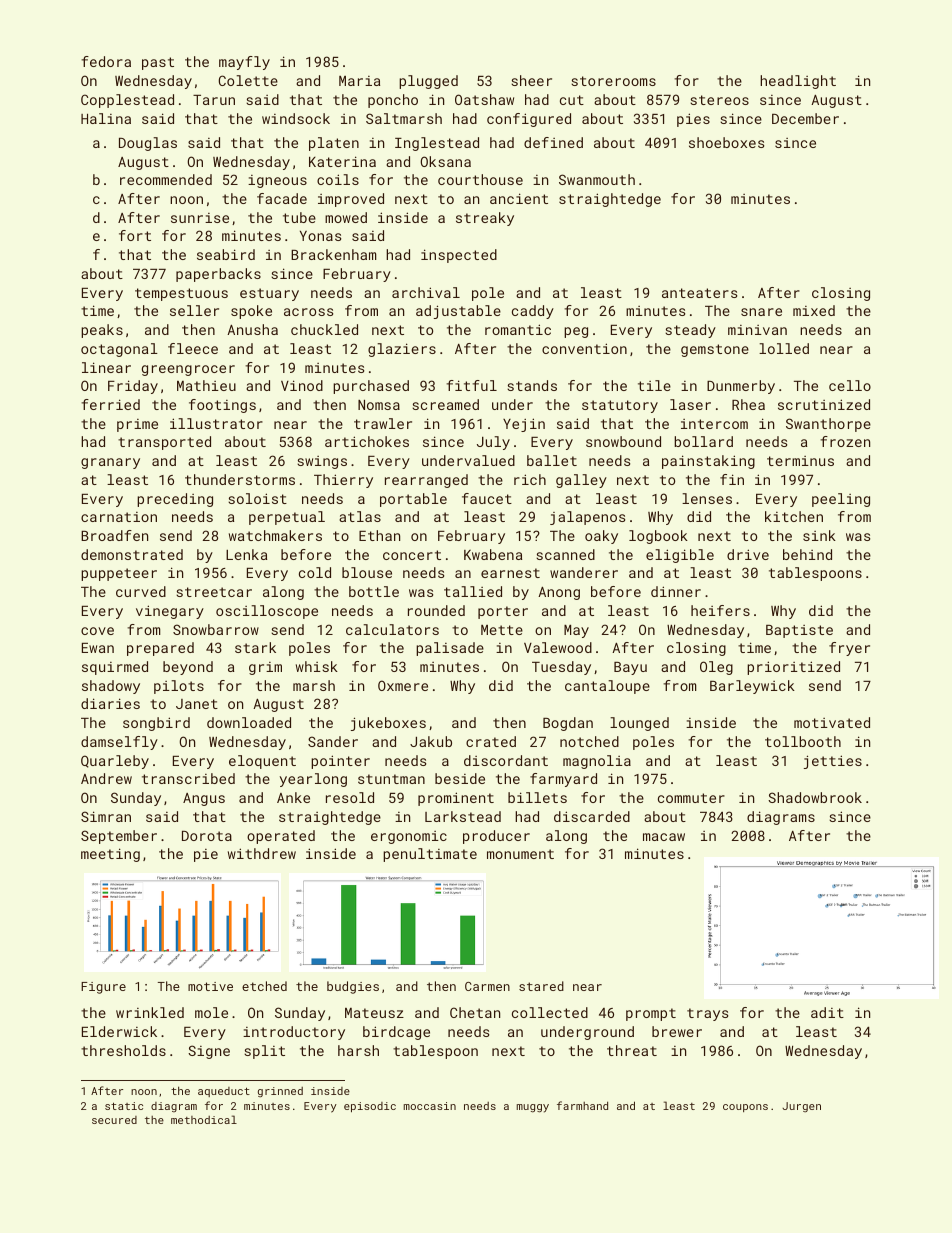 This page has height=1233, width=952. What do you see at coordinates (114, 1120) in the page?
I see `secured` at bounding box center [114, 1120].
